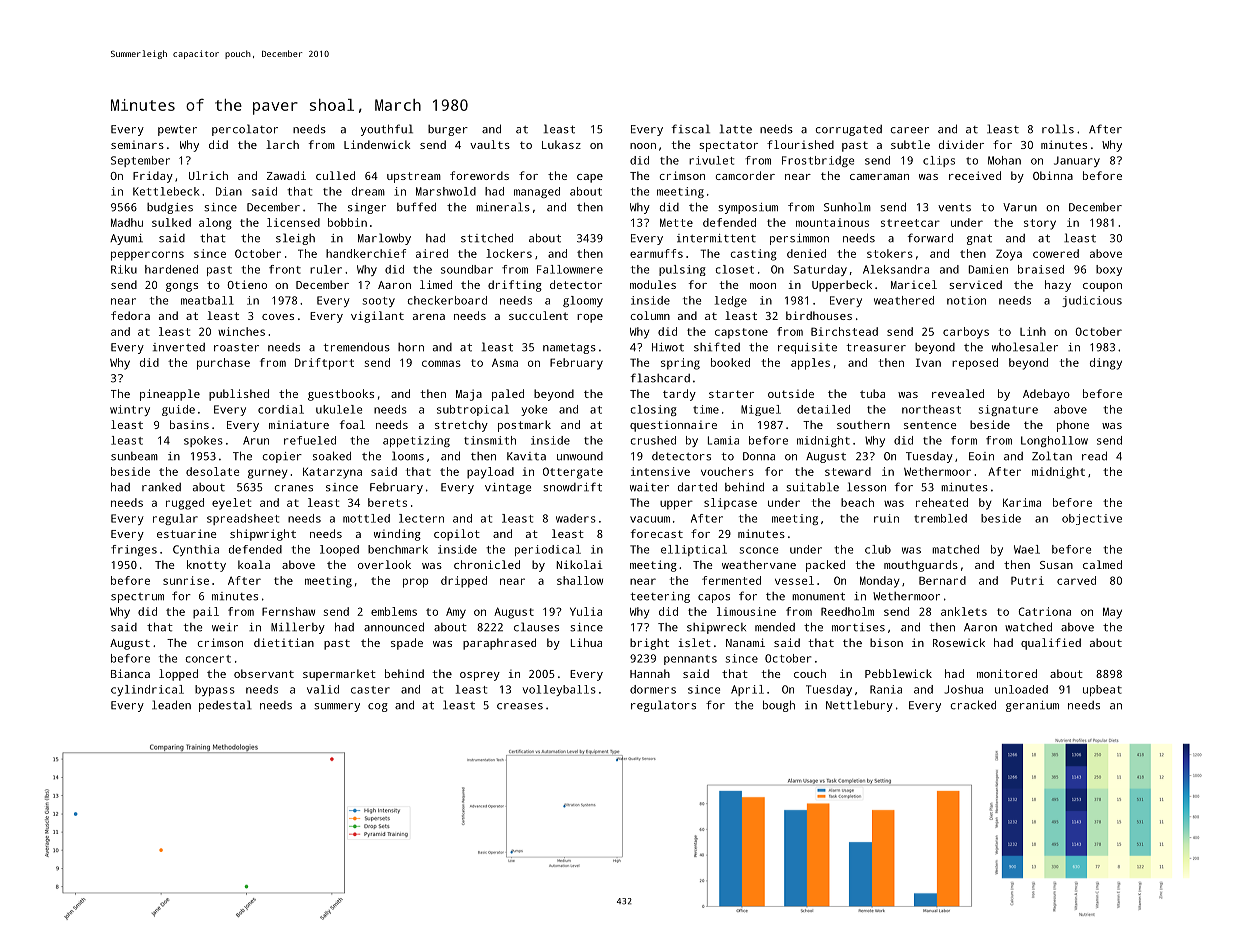 This screenshot has height=952, width=1233. Describe the element at coordinates (570, 269) in the screenshot. I see `Fallowmere` at that location.
